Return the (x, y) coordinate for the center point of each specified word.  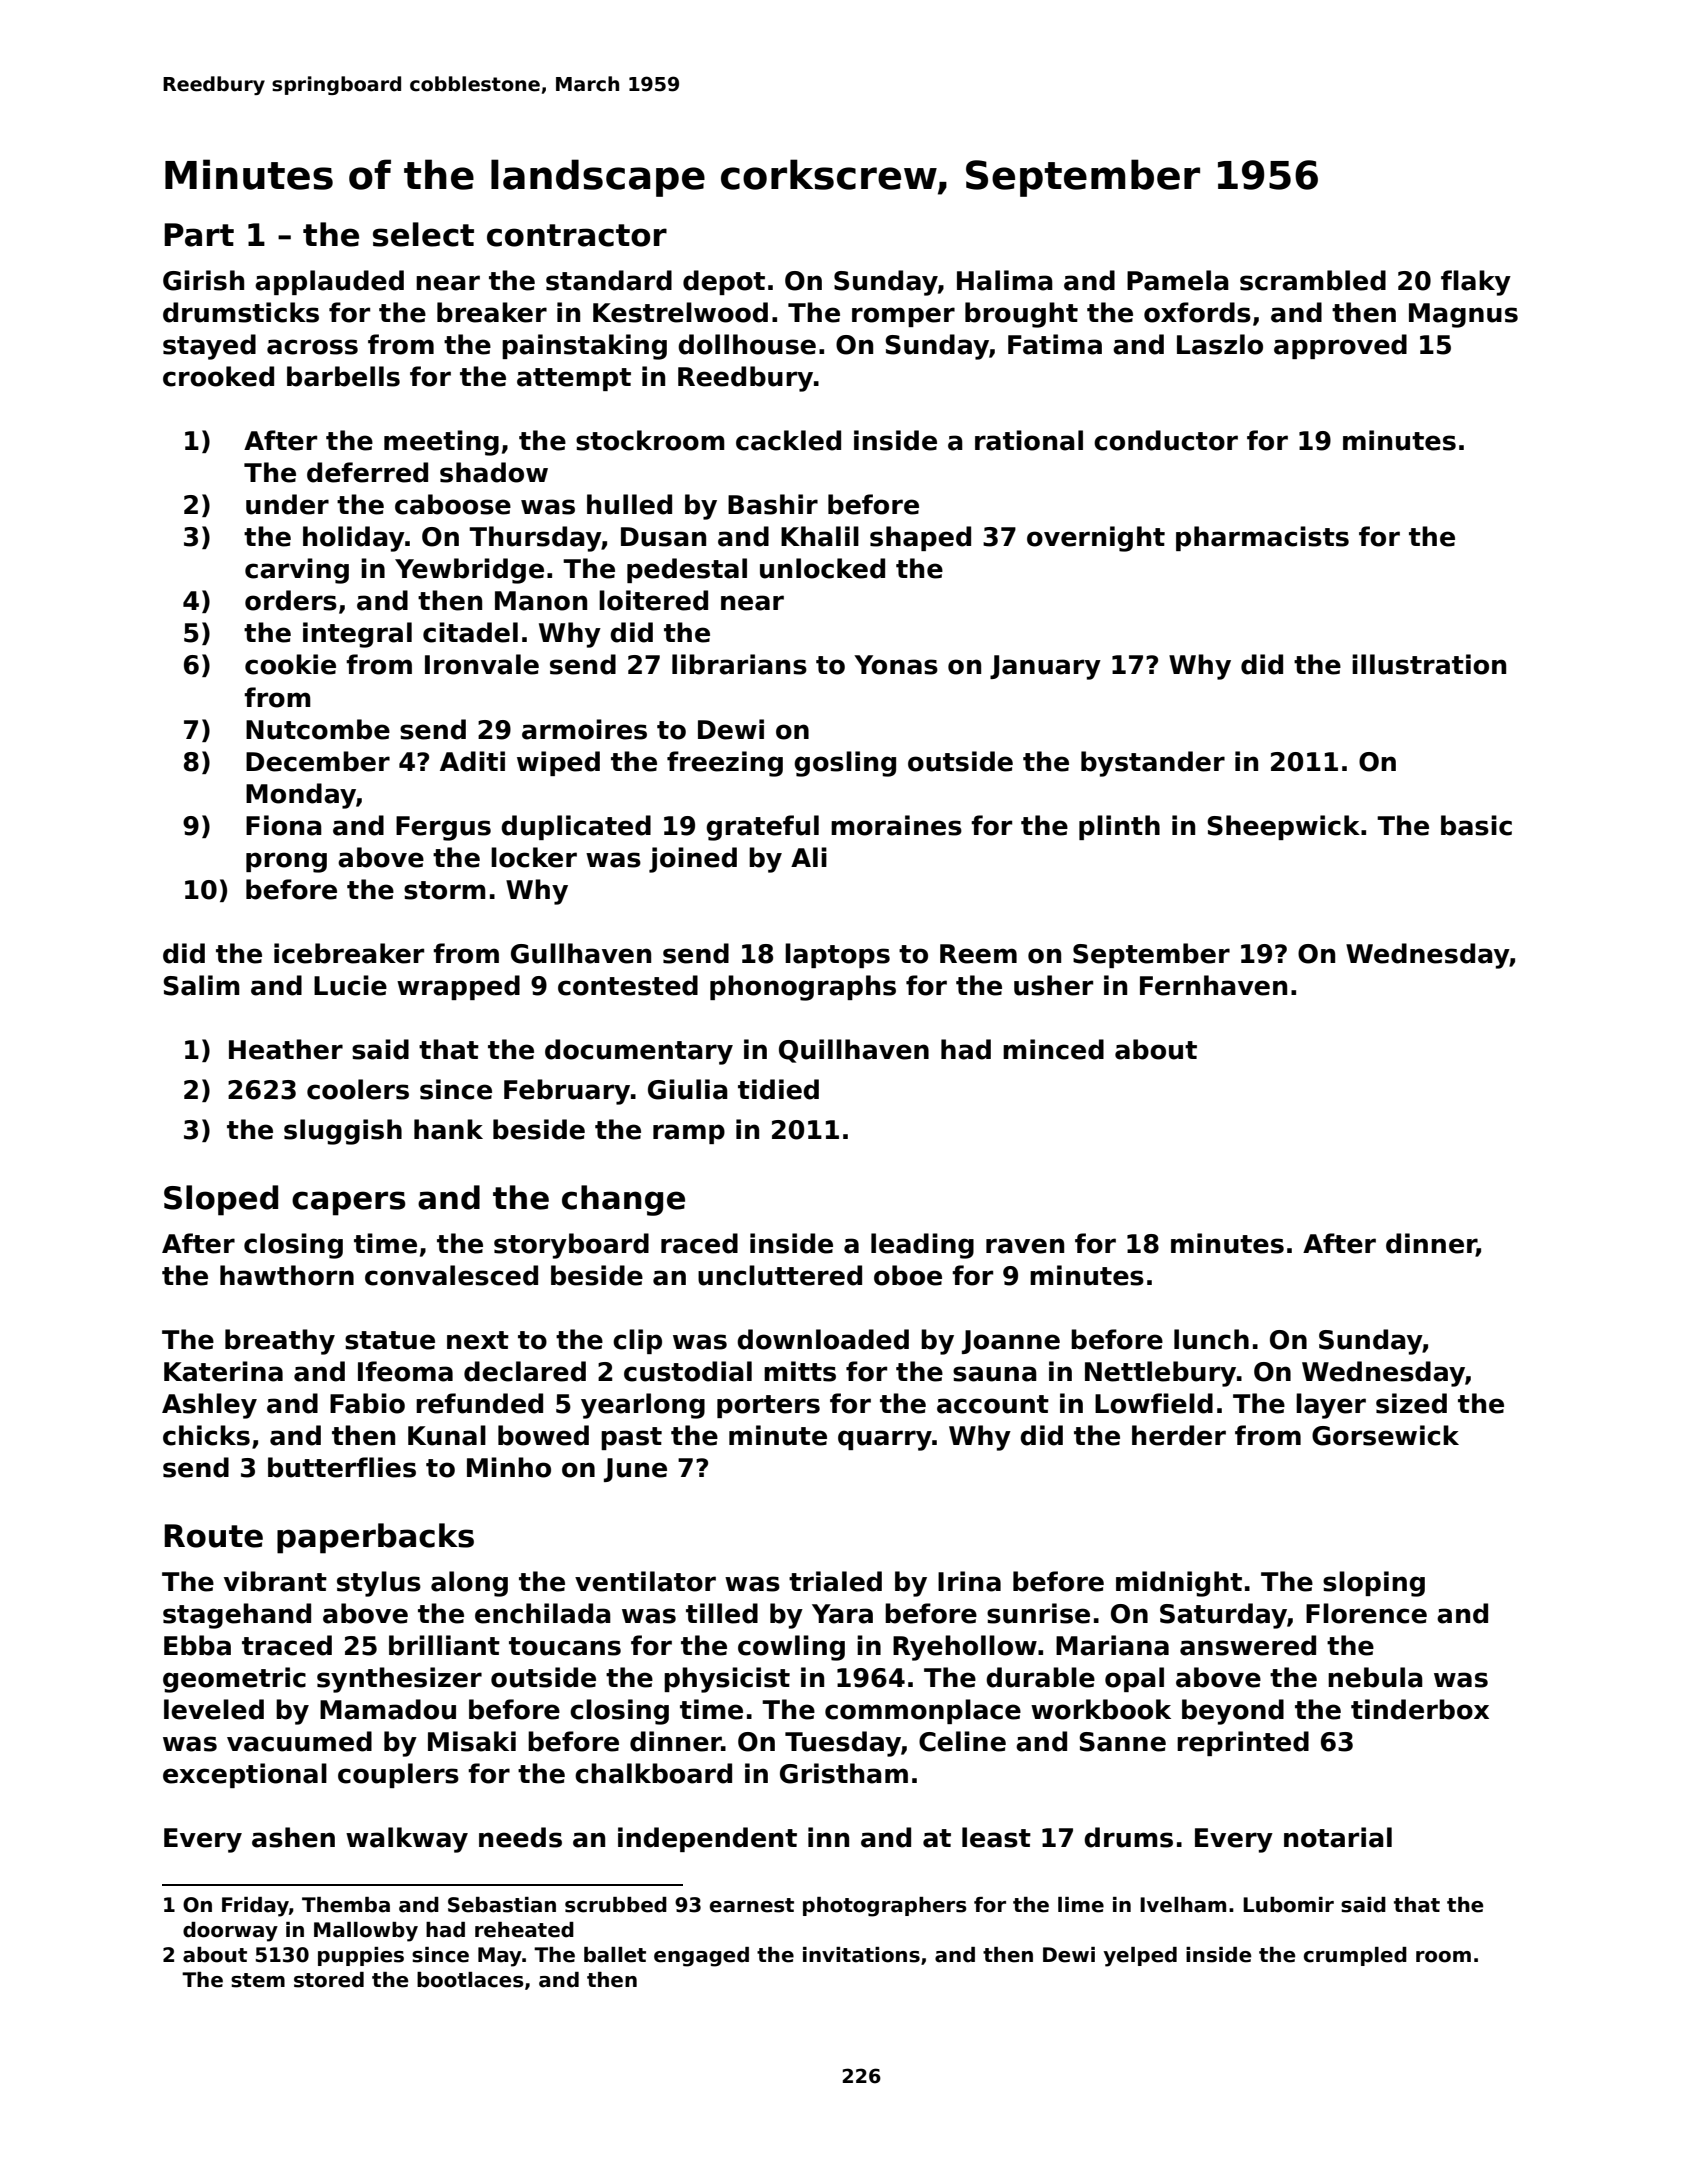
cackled (788, 440)
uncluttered (780, 1275)
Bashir (773, 504)
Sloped (221, 1200)
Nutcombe (318, 729)
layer (1331, 1406)
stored (329, 1980)
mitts (800, 1371)
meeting (441, 443)
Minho (509, 1467)
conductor (1166, 440)
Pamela (1178, 280)
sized (1411, 1403)
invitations (861, 1955)
